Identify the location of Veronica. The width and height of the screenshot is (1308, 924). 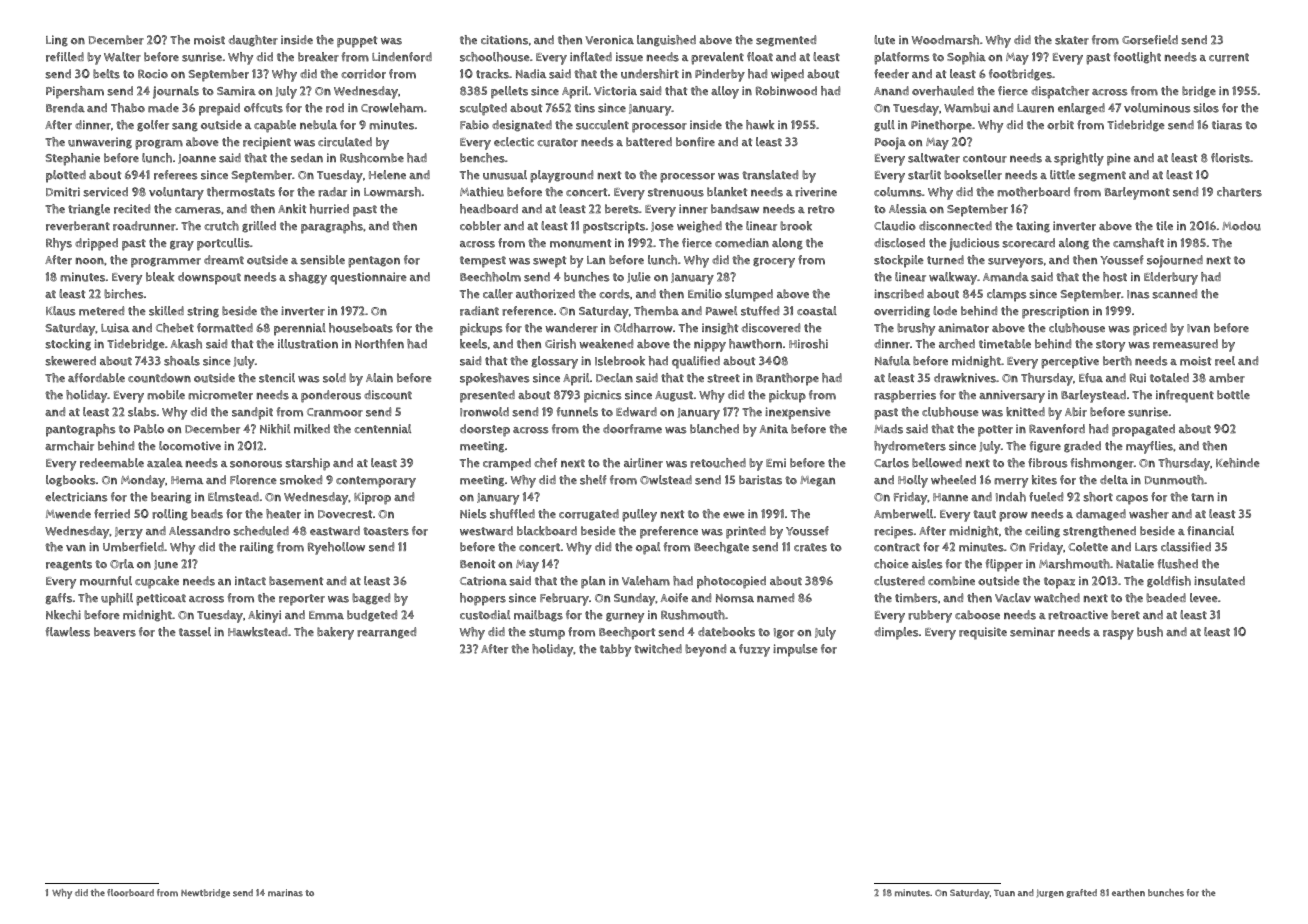
(609, 40).
